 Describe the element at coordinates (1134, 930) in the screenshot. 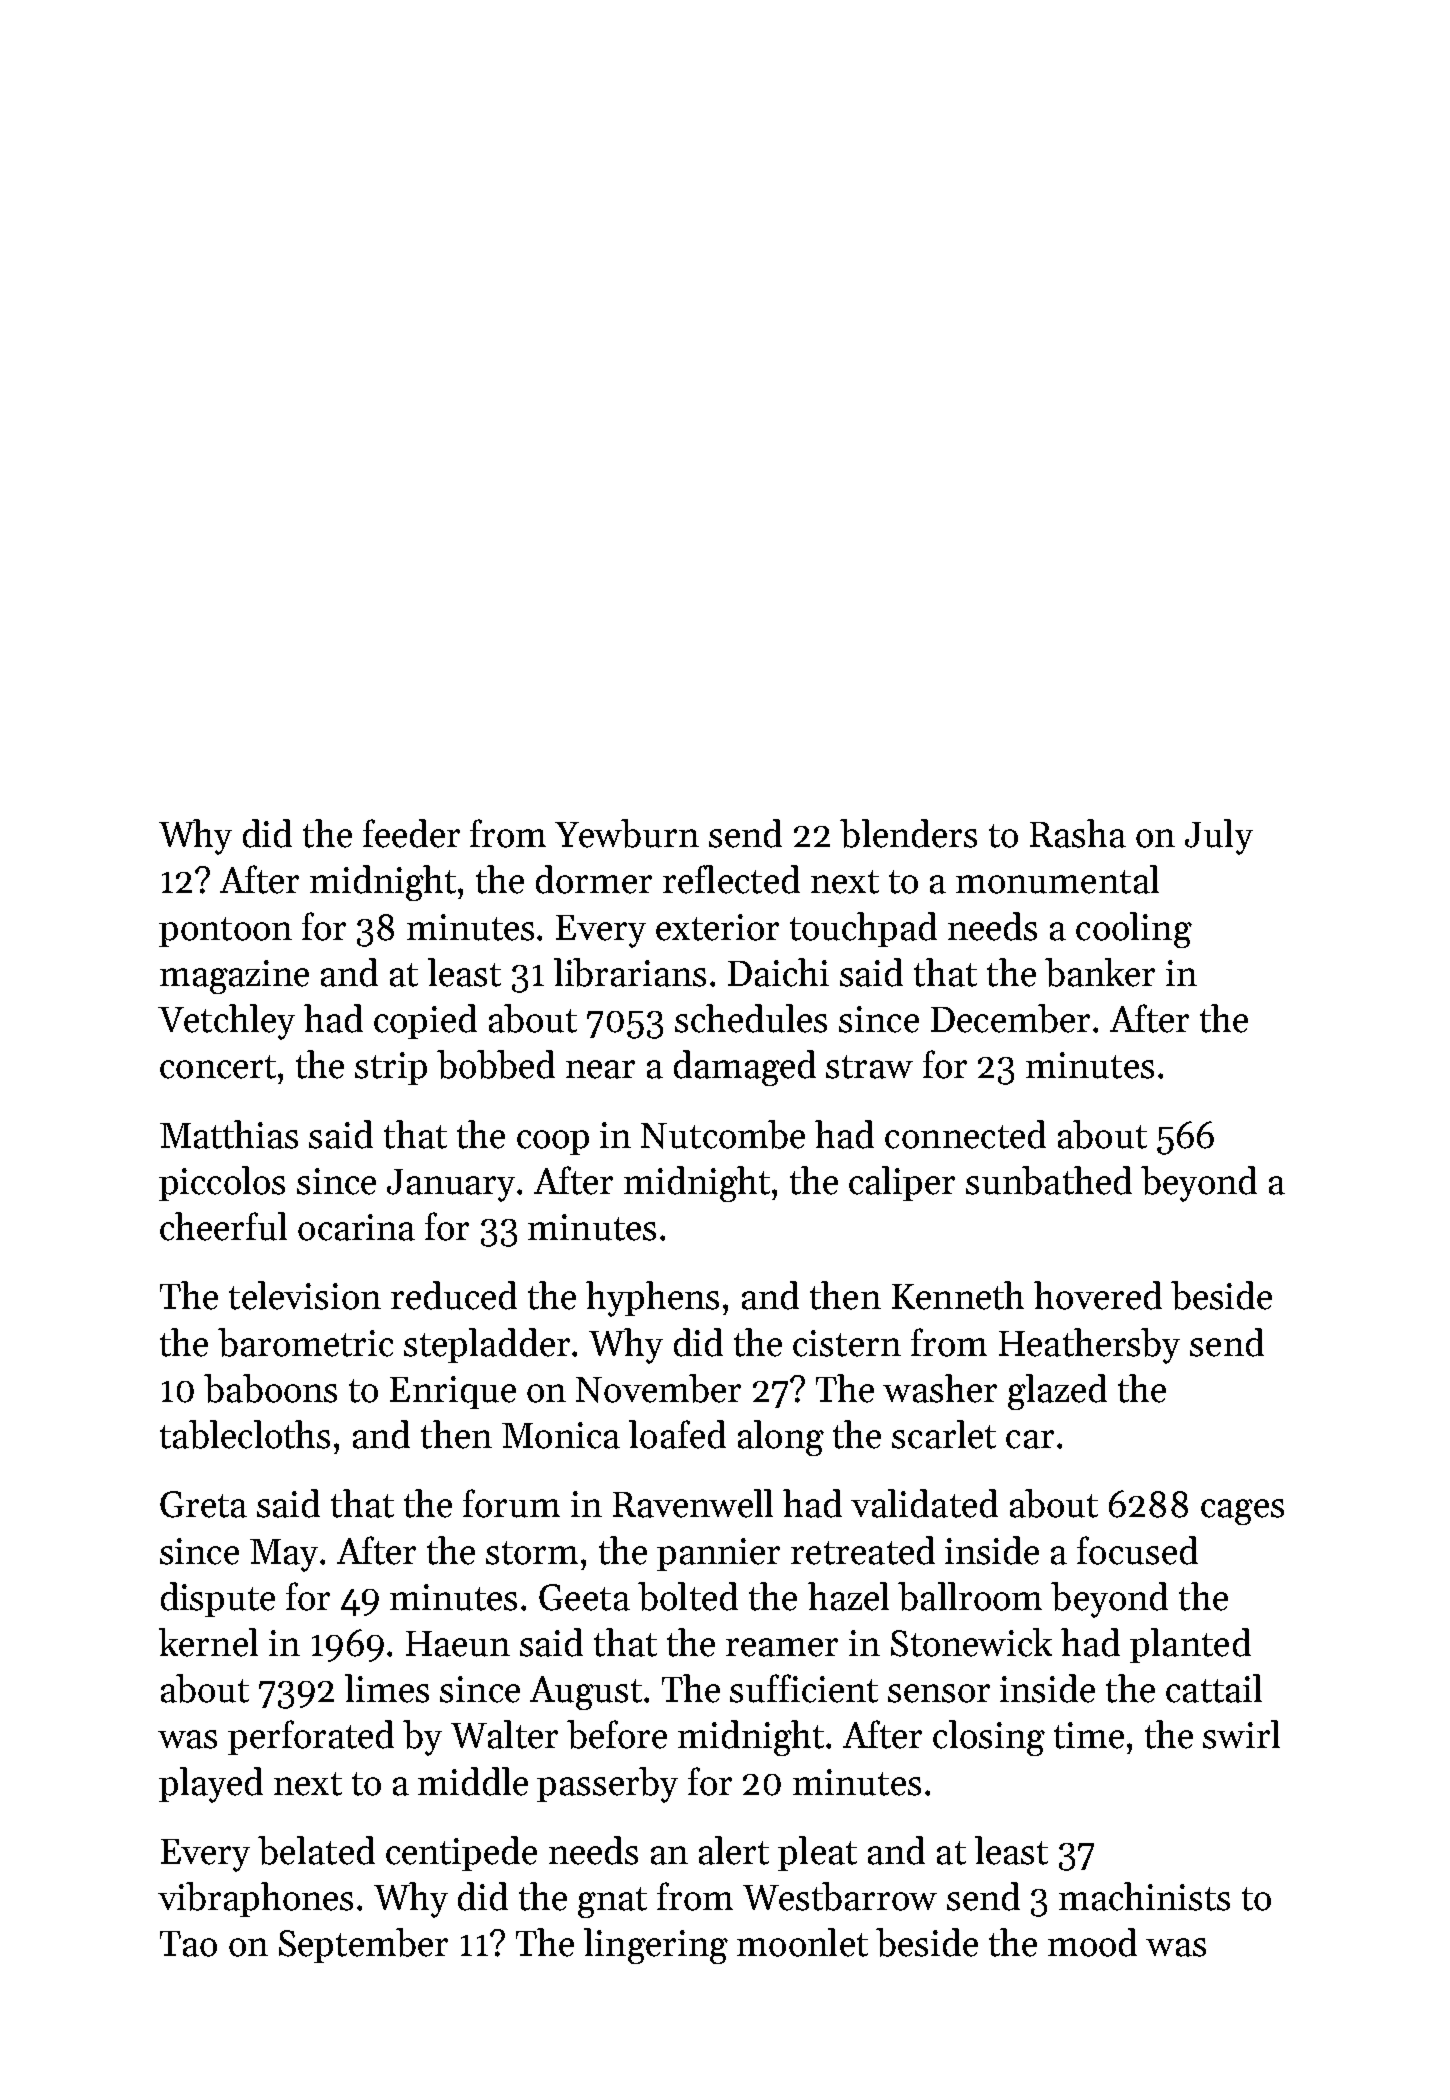

I see `cooling` at that location.
